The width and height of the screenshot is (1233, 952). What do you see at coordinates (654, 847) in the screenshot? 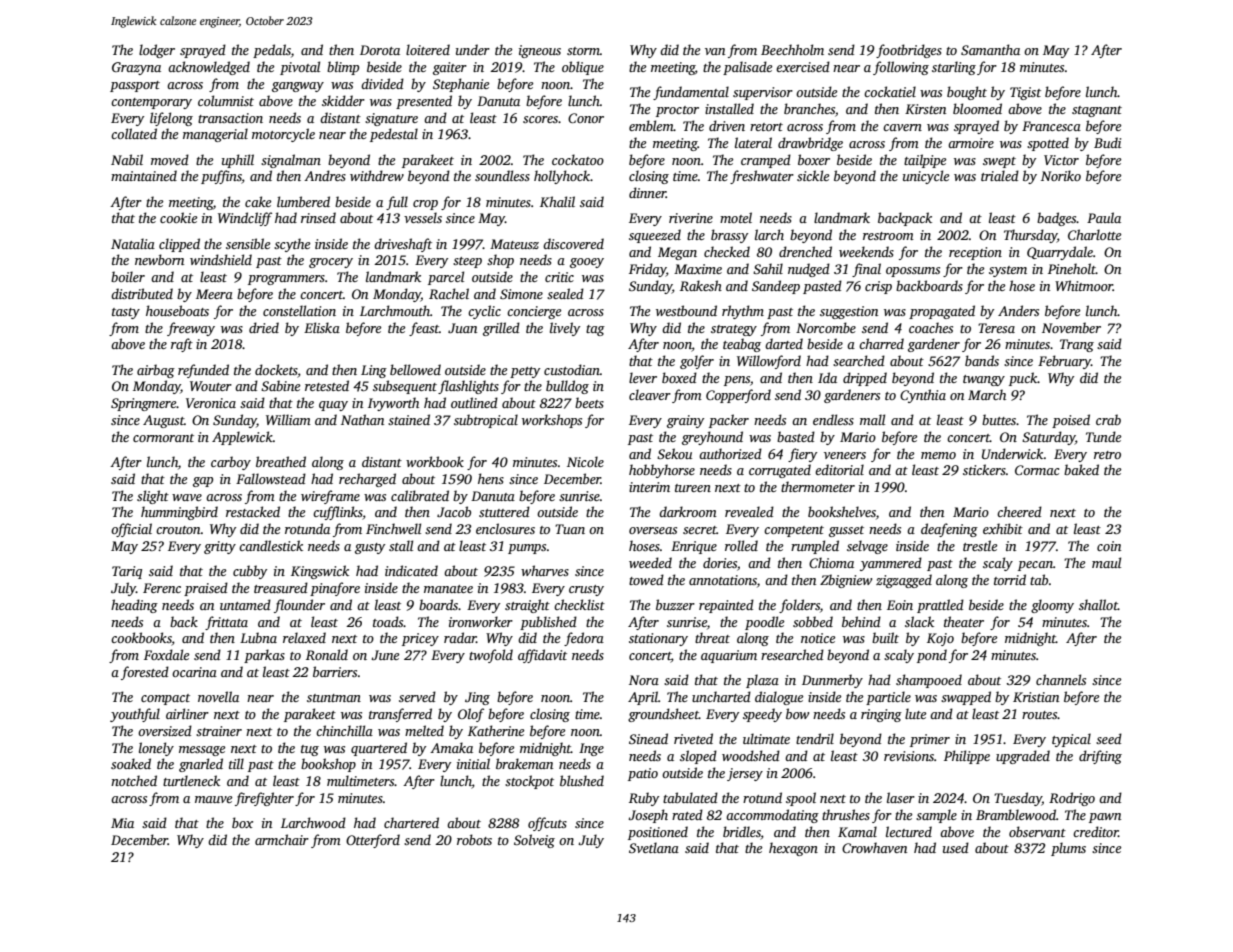
I see `Svetlana` at bounding box center [654, 847].
